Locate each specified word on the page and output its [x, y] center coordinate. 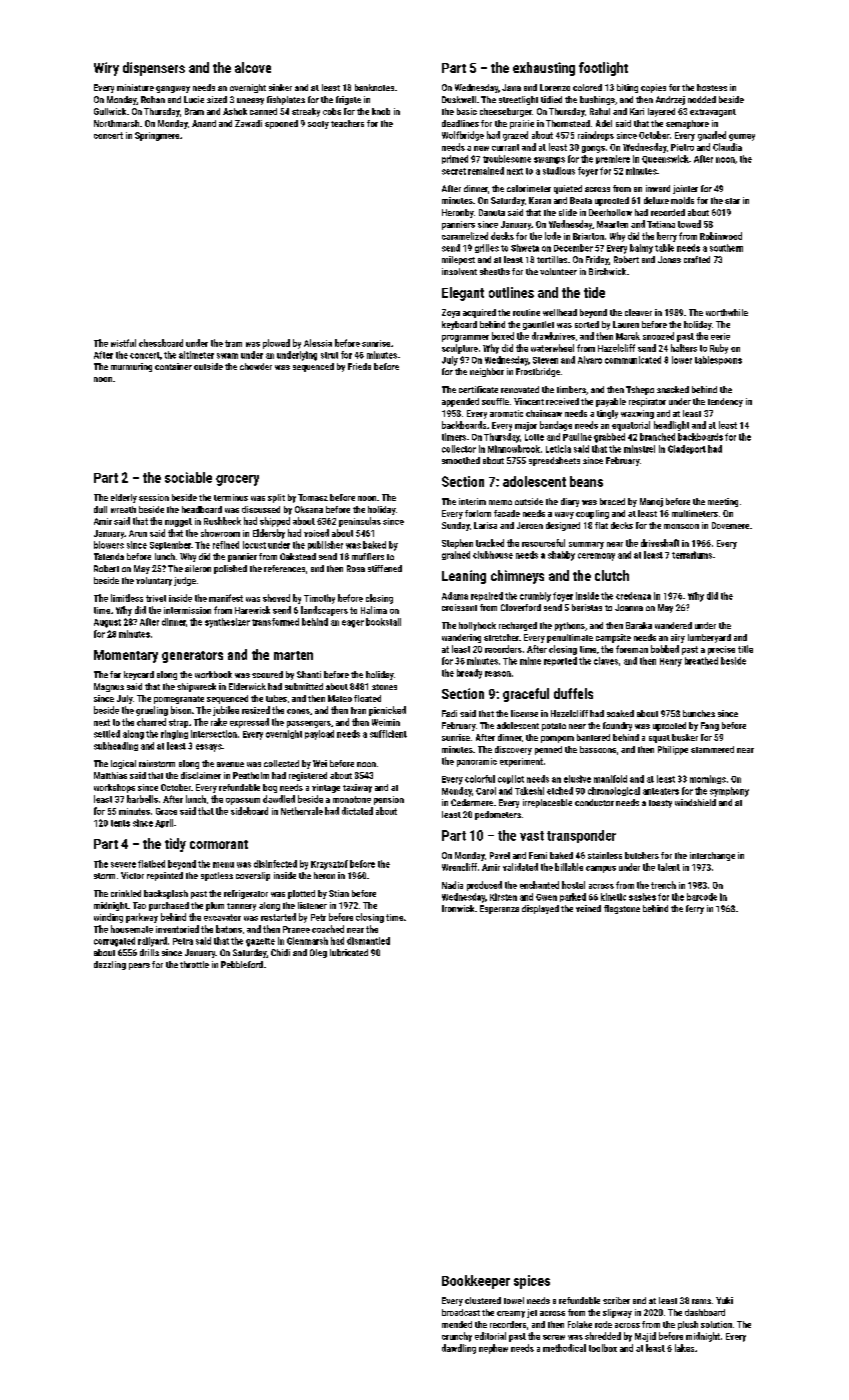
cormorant [219, 844]
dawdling [459, 1349]
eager [353, 624]
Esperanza [499, 909]
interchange [712, 856]
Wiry [106, 69]
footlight [603, 69]
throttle [194, 964]
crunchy [457, 1337]
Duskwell [459, 99]
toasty [660, 804]
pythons [570, 626]
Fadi [449, 713]
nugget [178, 522]
